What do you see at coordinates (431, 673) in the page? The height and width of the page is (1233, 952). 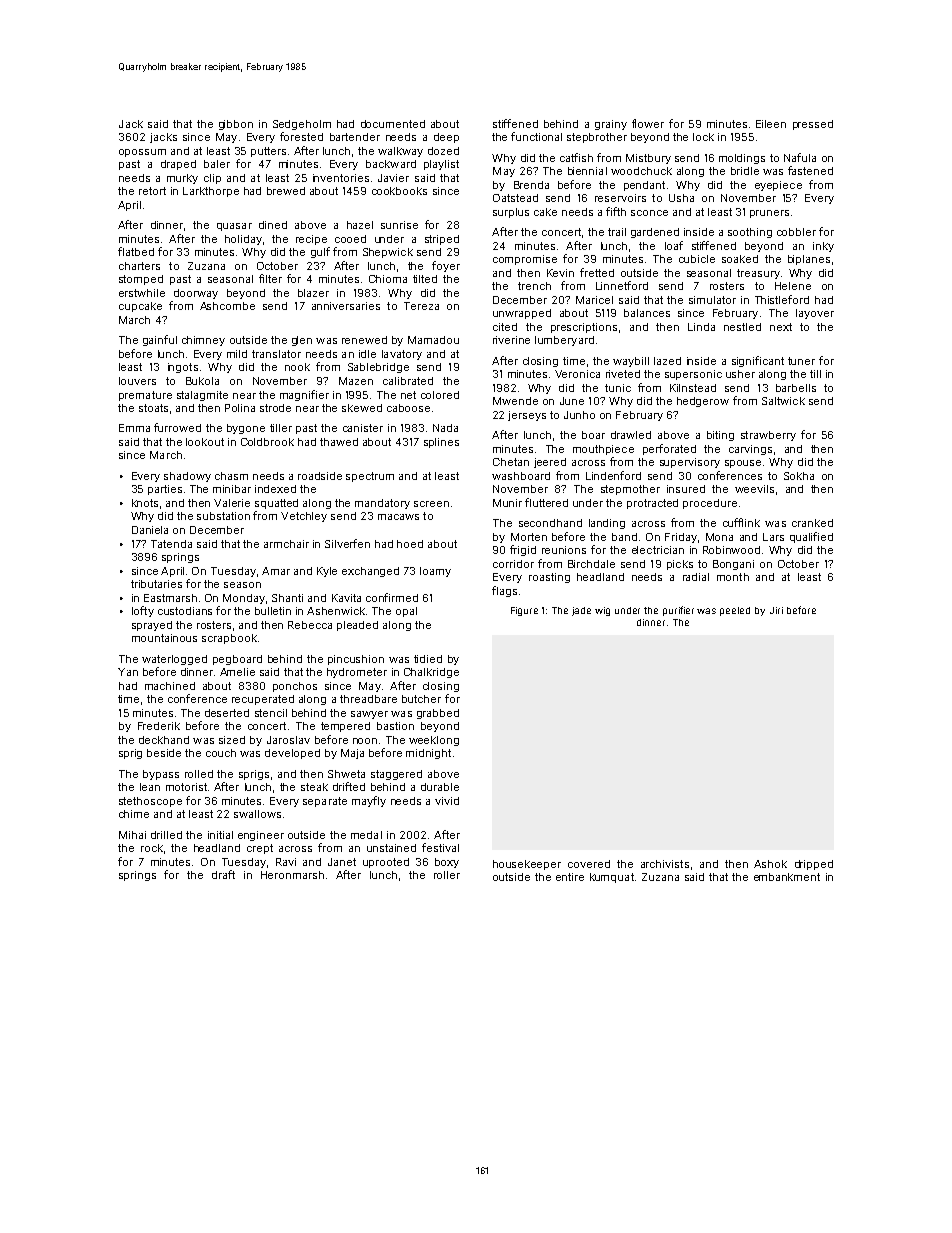 I see `Chalkridge` at bounding box center [431, 673].
